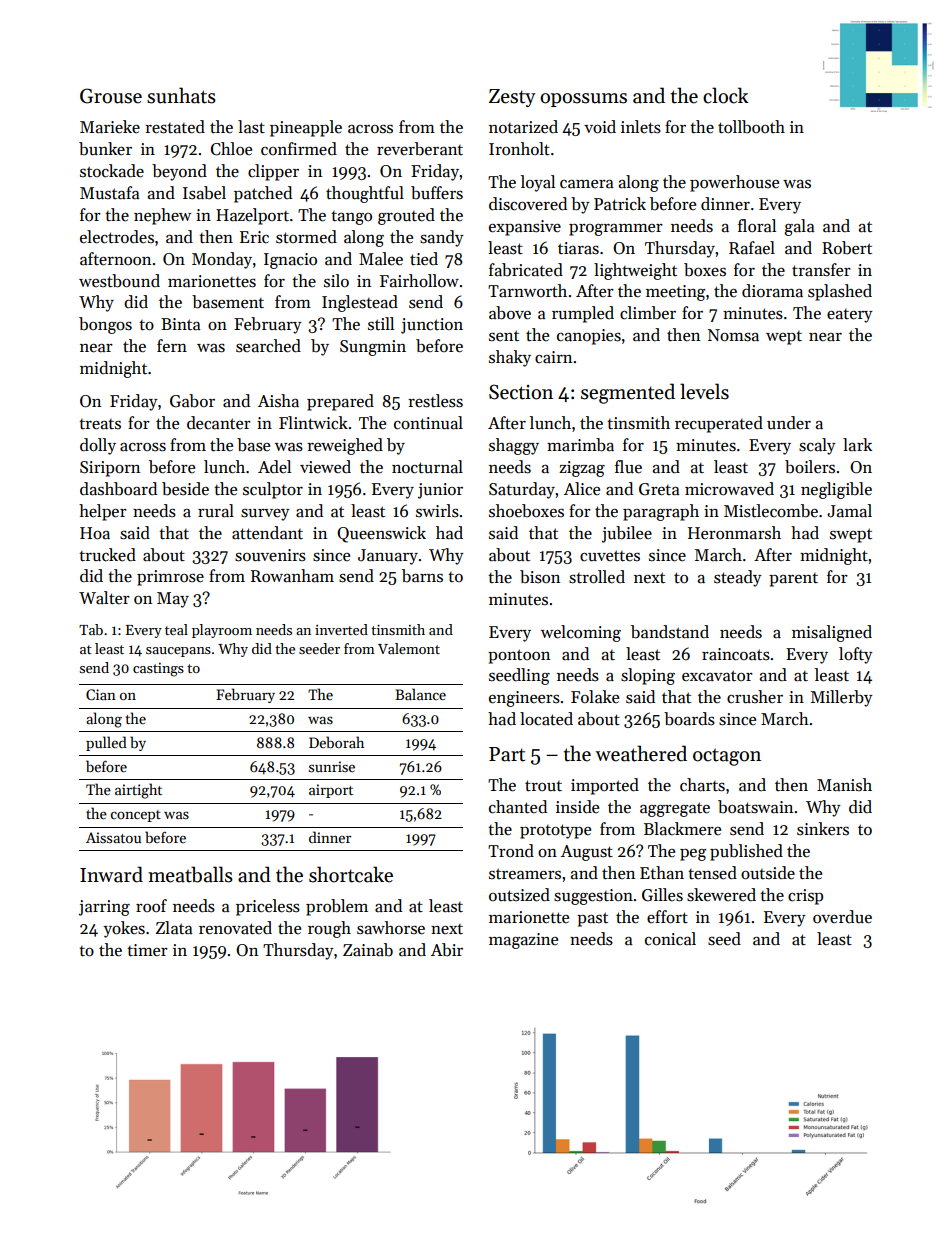 The width and height of the image is (952, 1233). Describe the element at coordinates (170, 578) in the image. I see `primrose` at that location.
